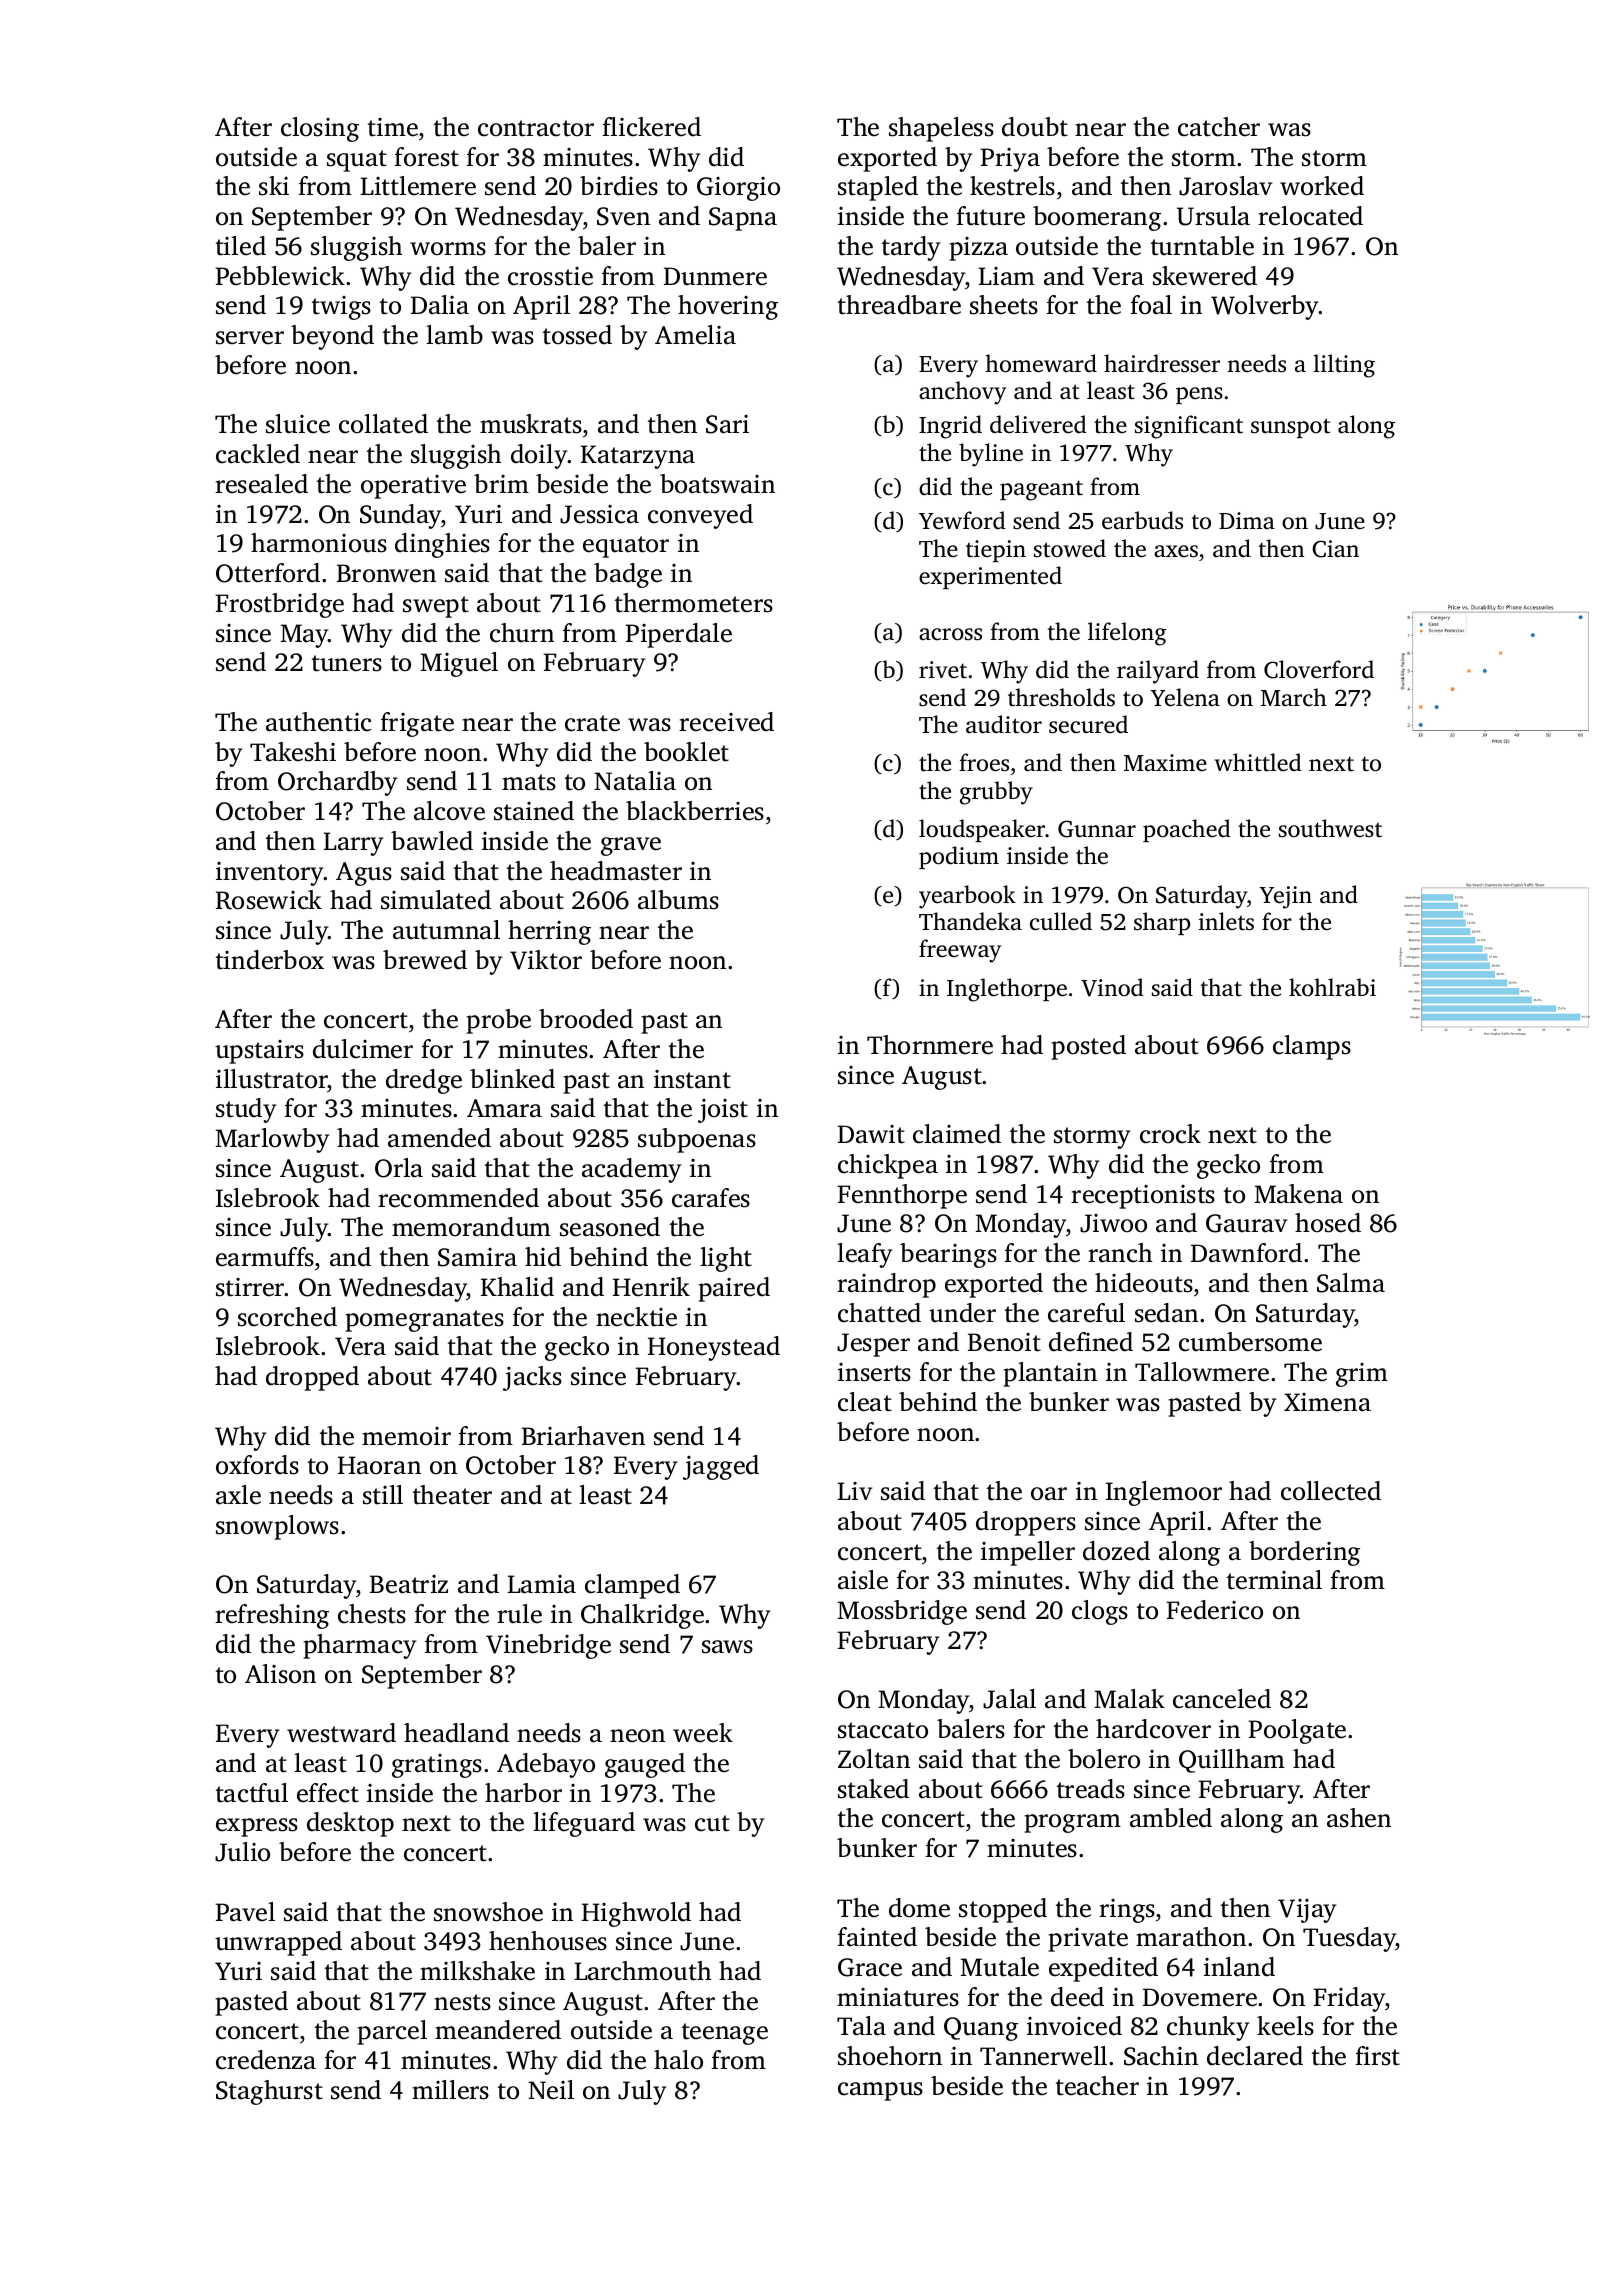  I want to click on flickered, so click(651, 127).
